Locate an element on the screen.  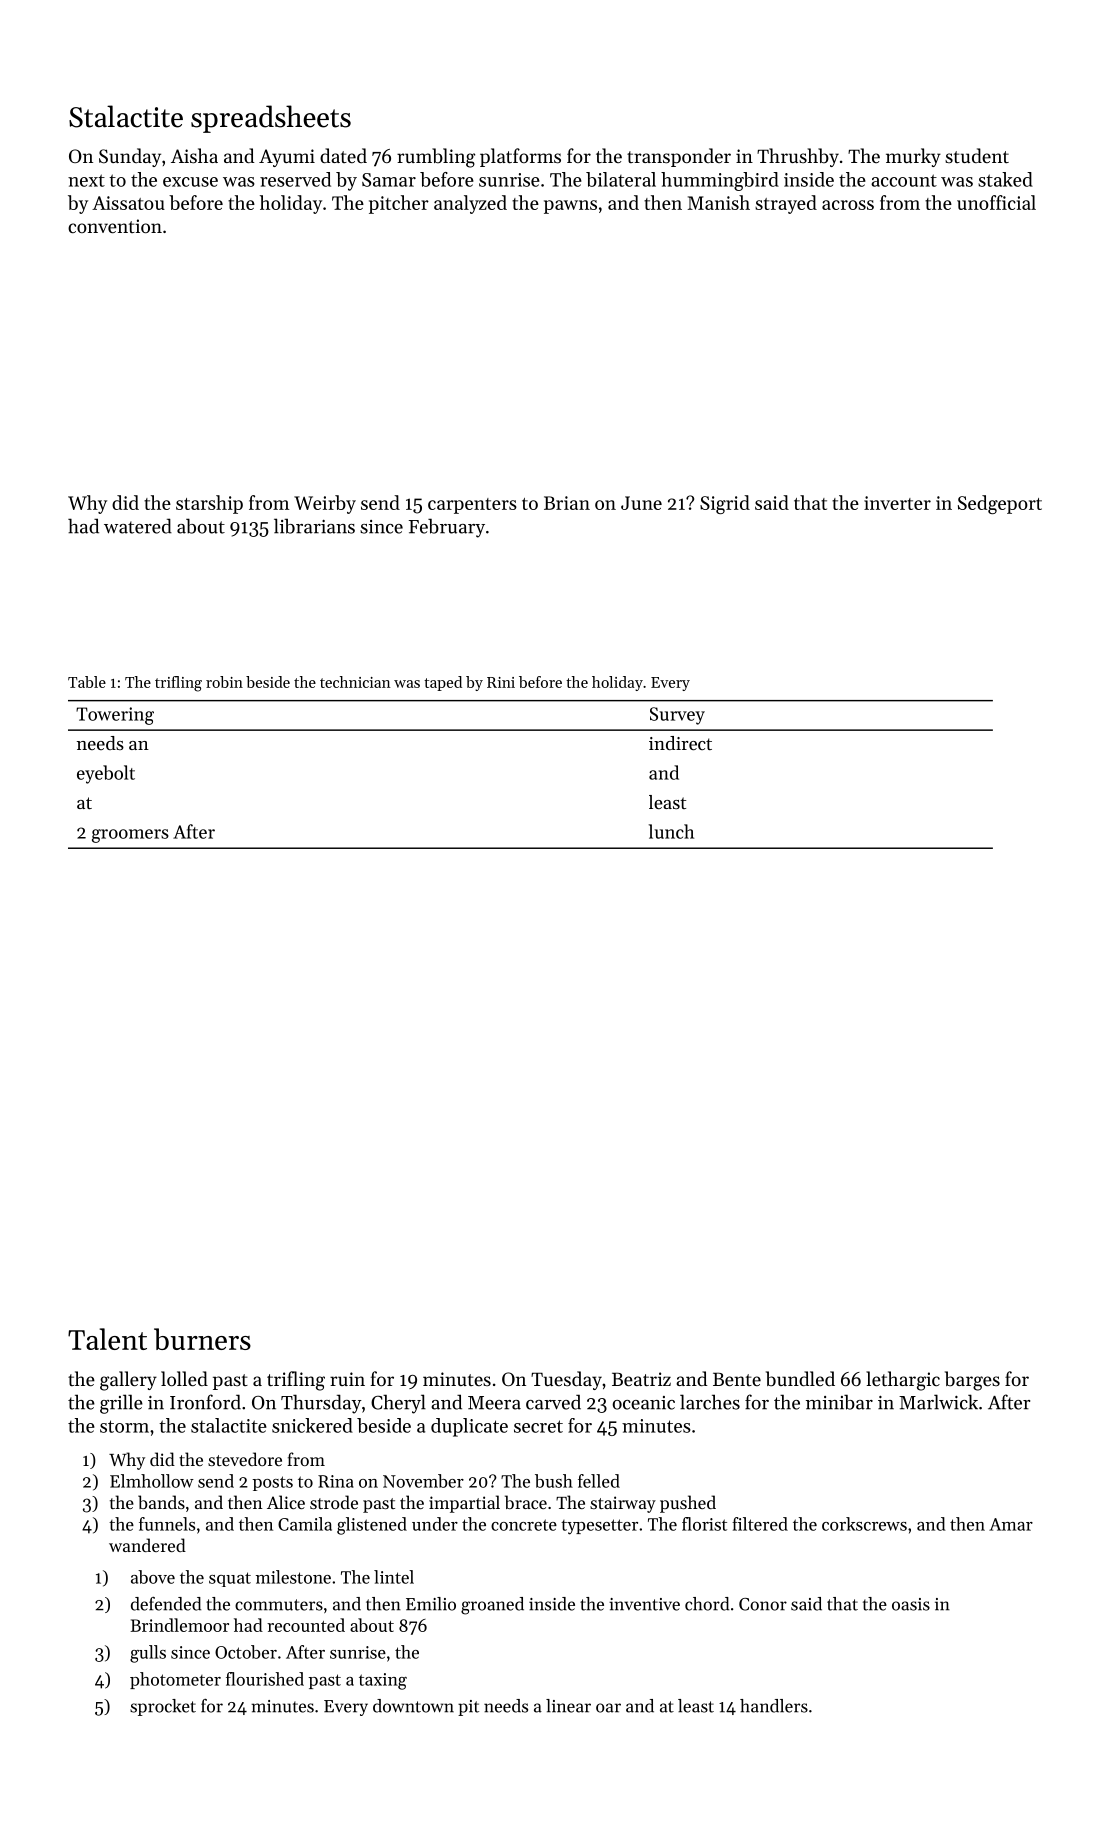
handlers is located at coordinates (774, 1706).
